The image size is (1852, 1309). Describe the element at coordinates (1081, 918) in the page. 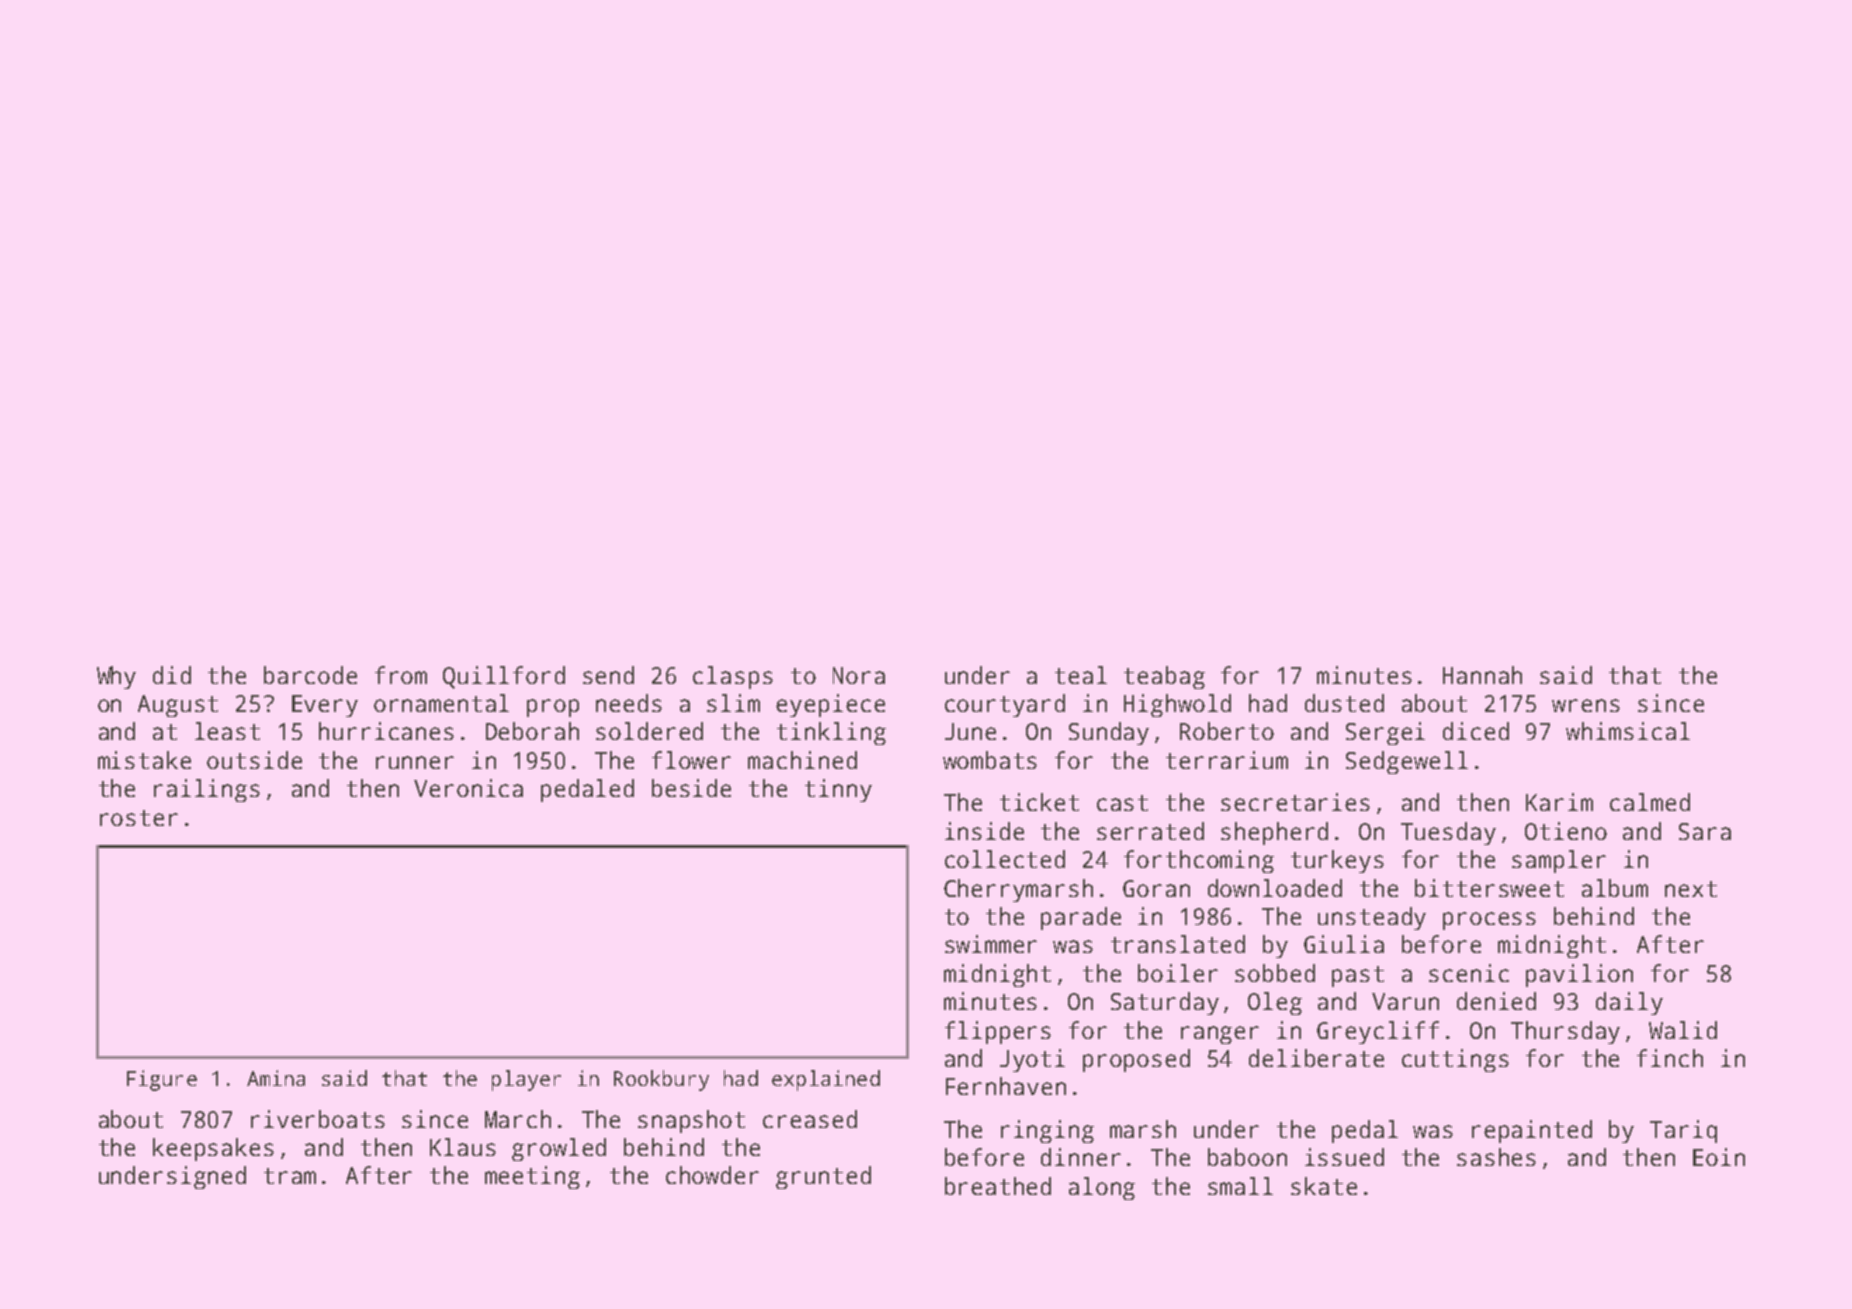

I see `parade` at that location.
